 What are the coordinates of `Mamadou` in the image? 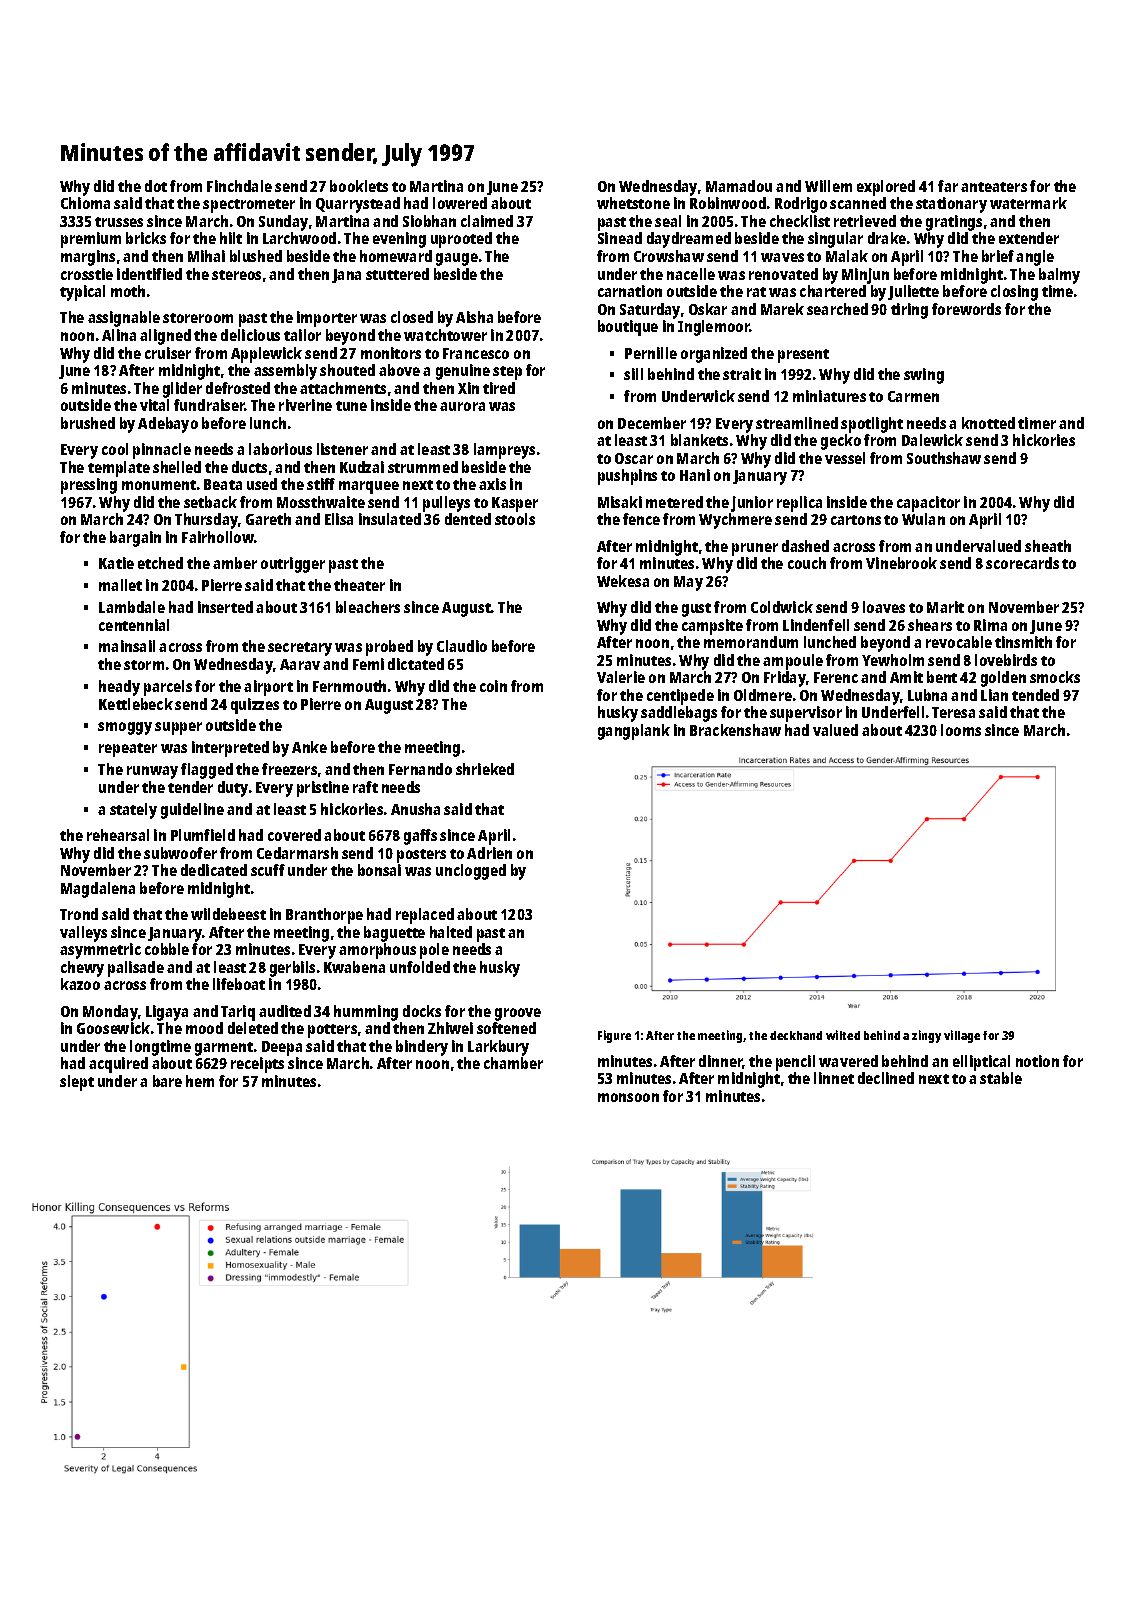 It's located at (739, 186).
